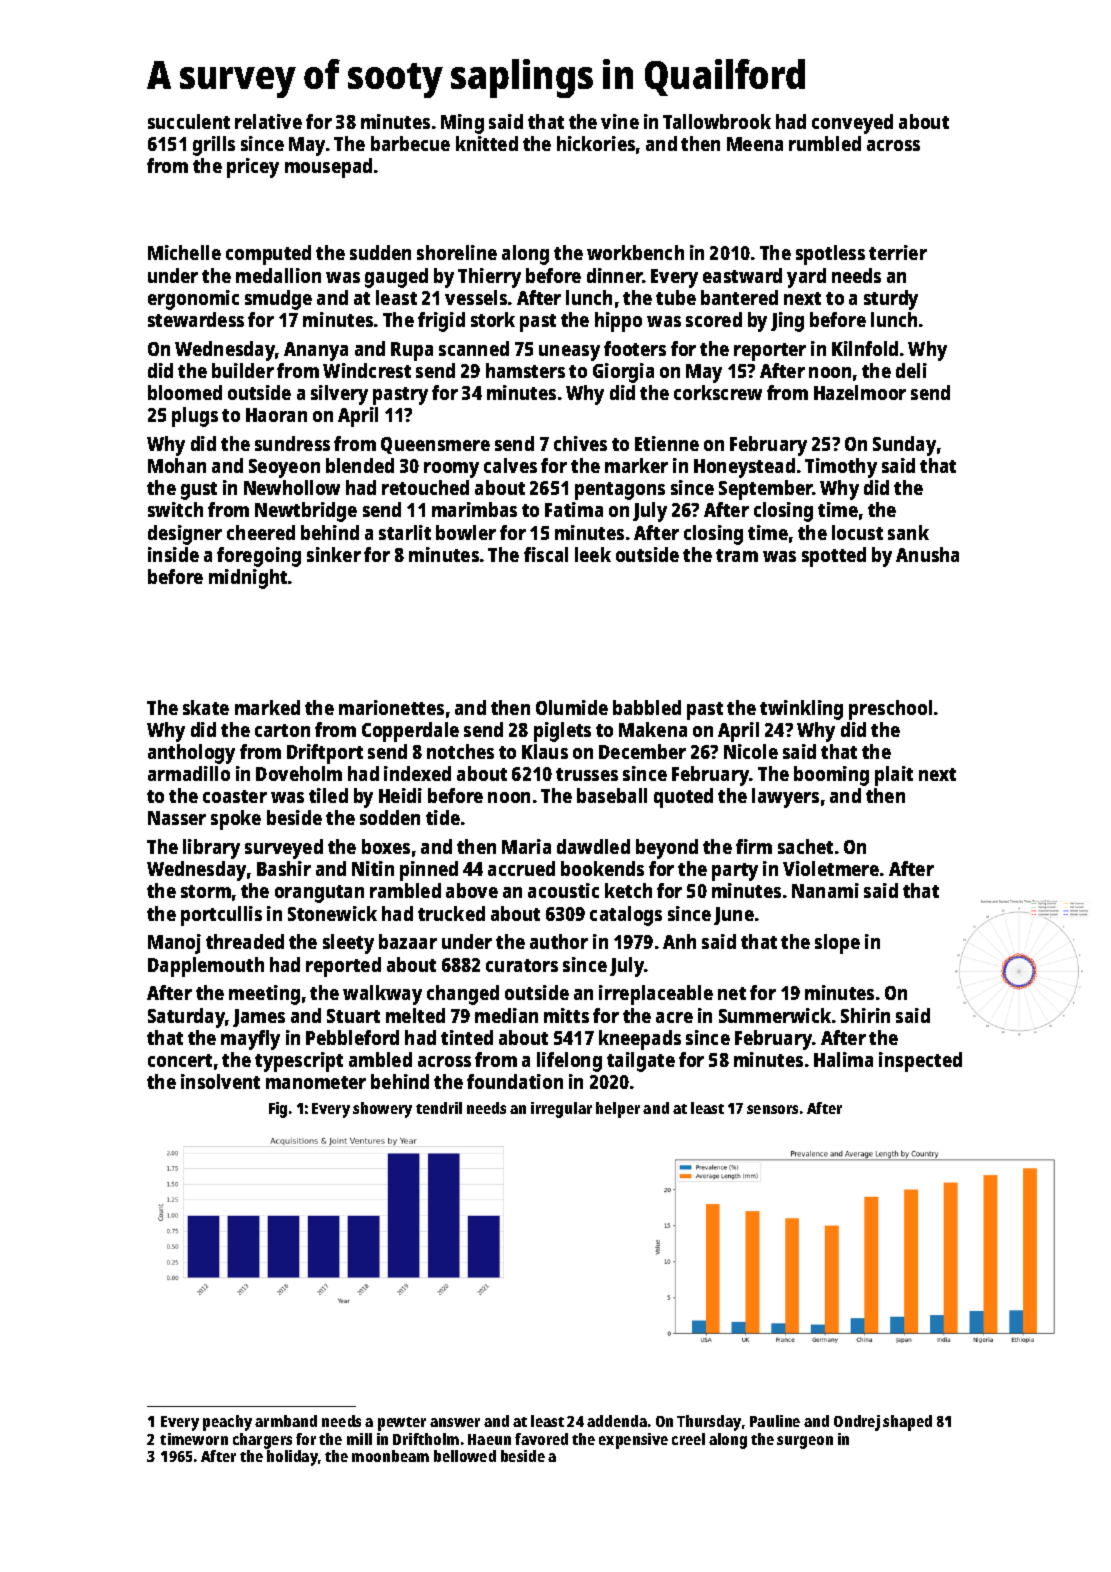 This page has height=1572, width=1111. Describe the element at coordinates (596, 143) in the page. I see `hickories` at that location.
